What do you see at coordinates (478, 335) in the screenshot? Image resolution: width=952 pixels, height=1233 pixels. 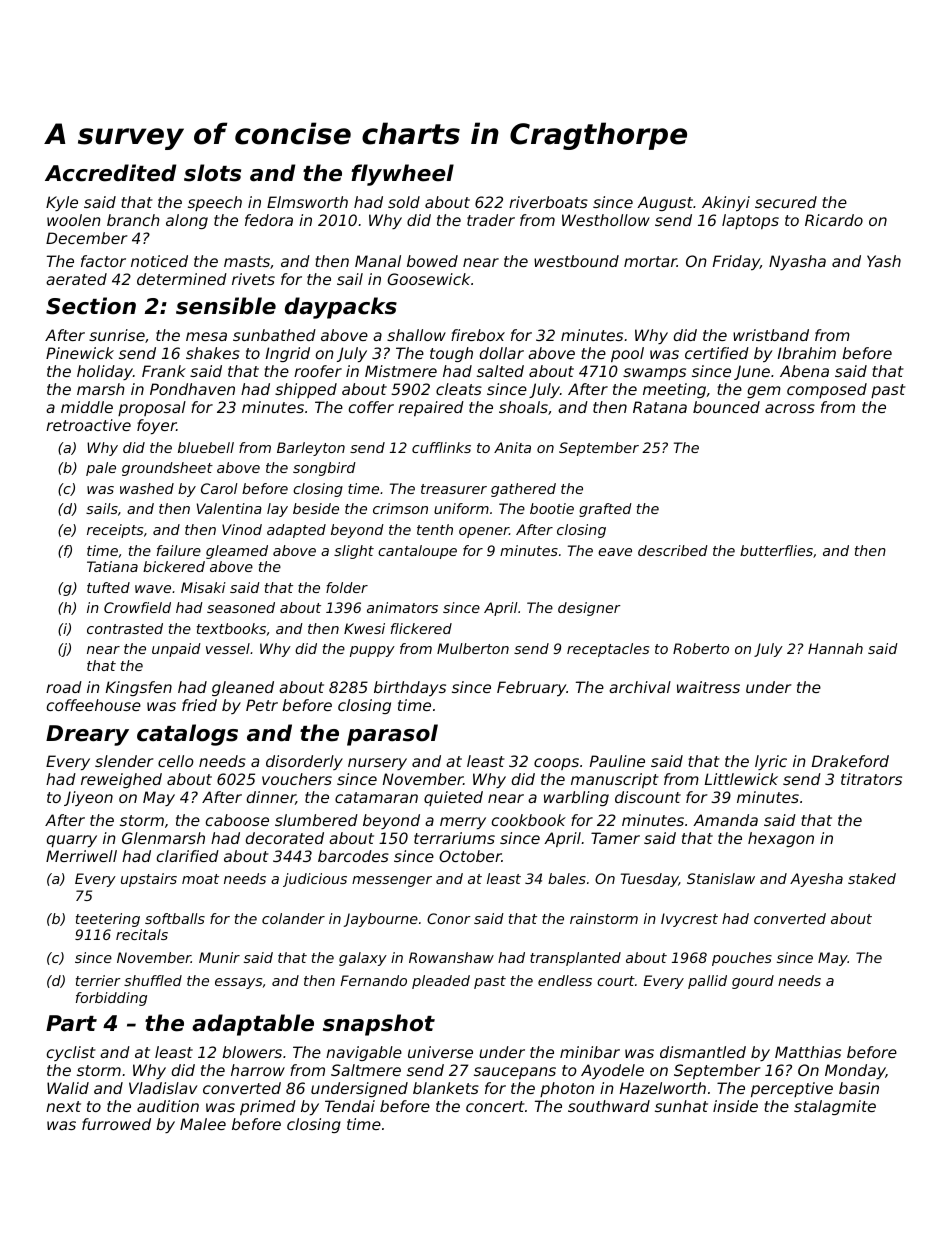 I see `firebox` at bounding box center [478, 335].
